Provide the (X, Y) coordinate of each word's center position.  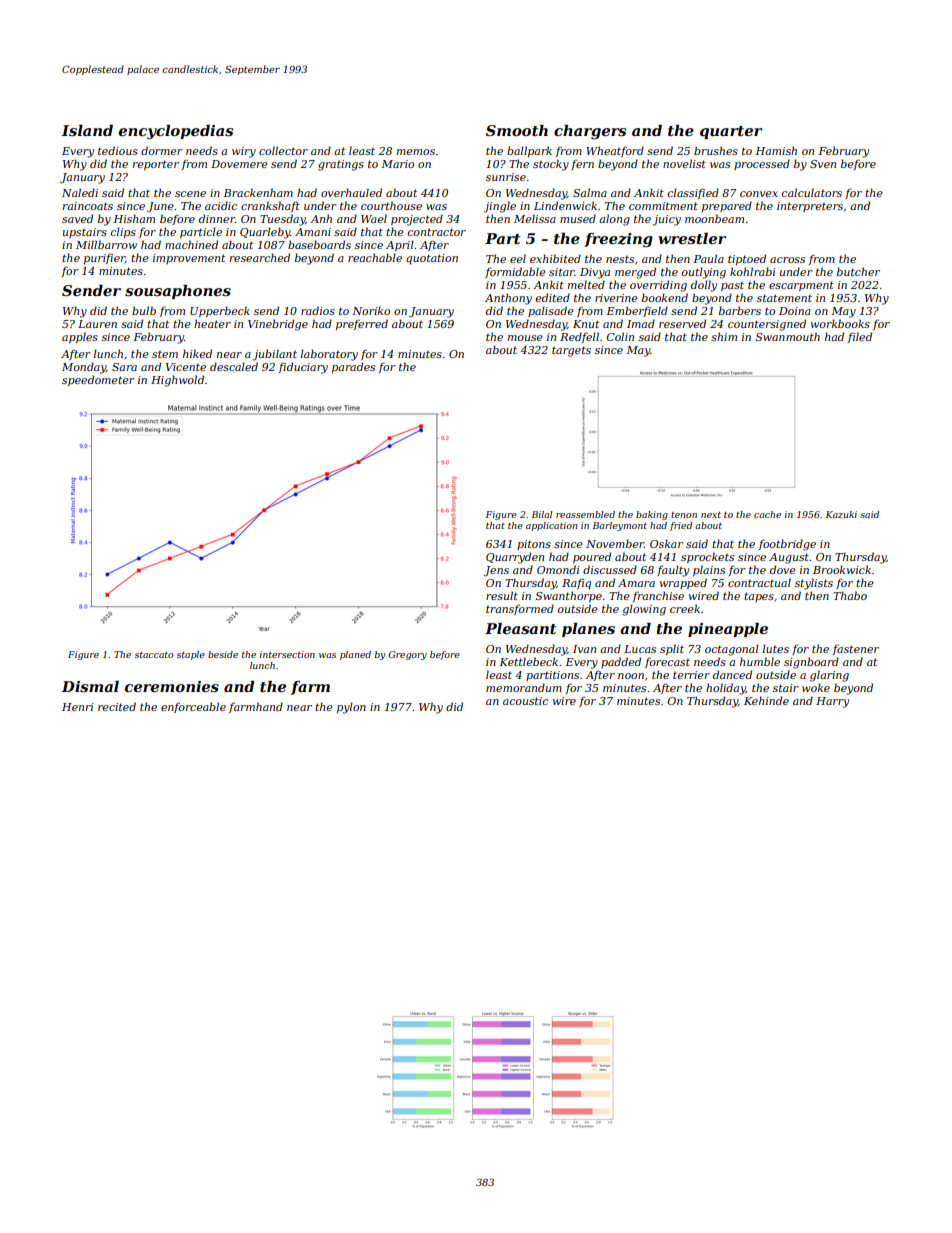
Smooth (517, 130)
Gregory (407, 655)
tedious (118, 150)
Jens (496, 571)
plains (709, 570)
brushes (716, 150)
